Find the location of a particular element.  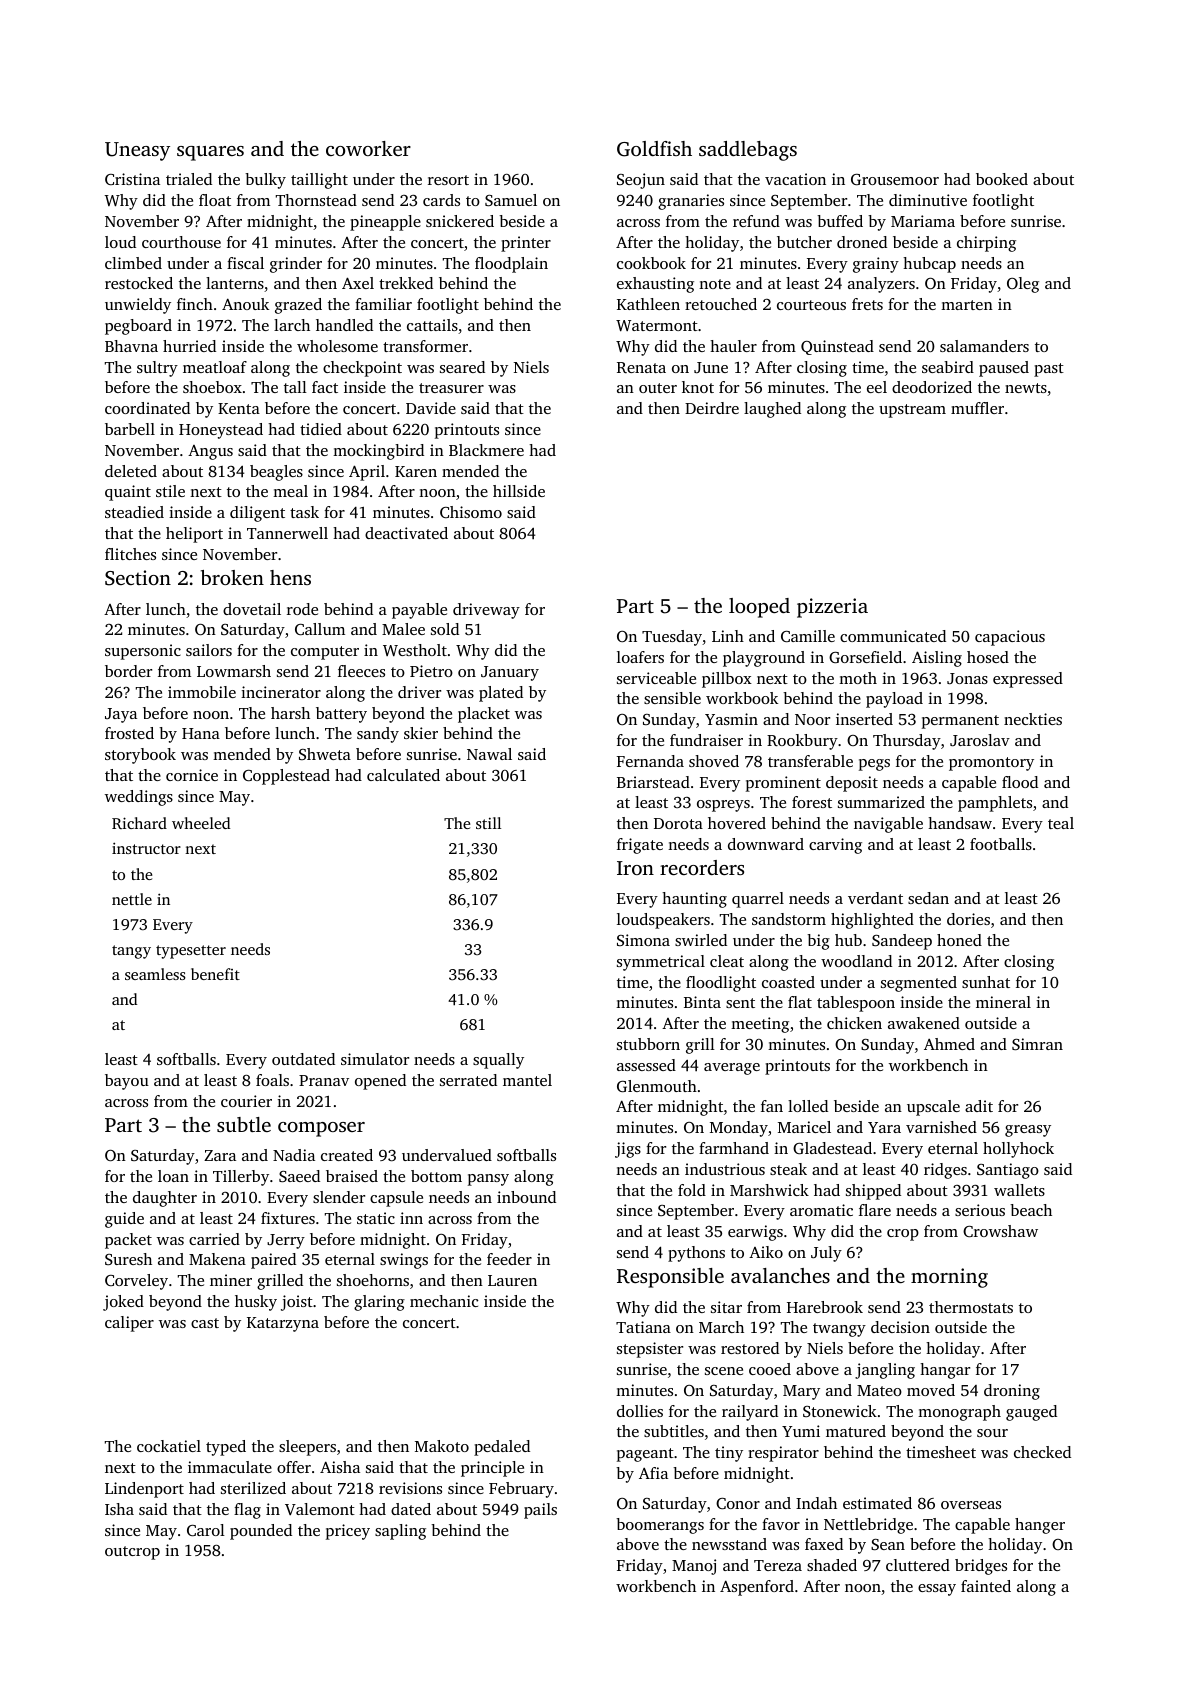

driveway is located at coordinates (486, 611).
